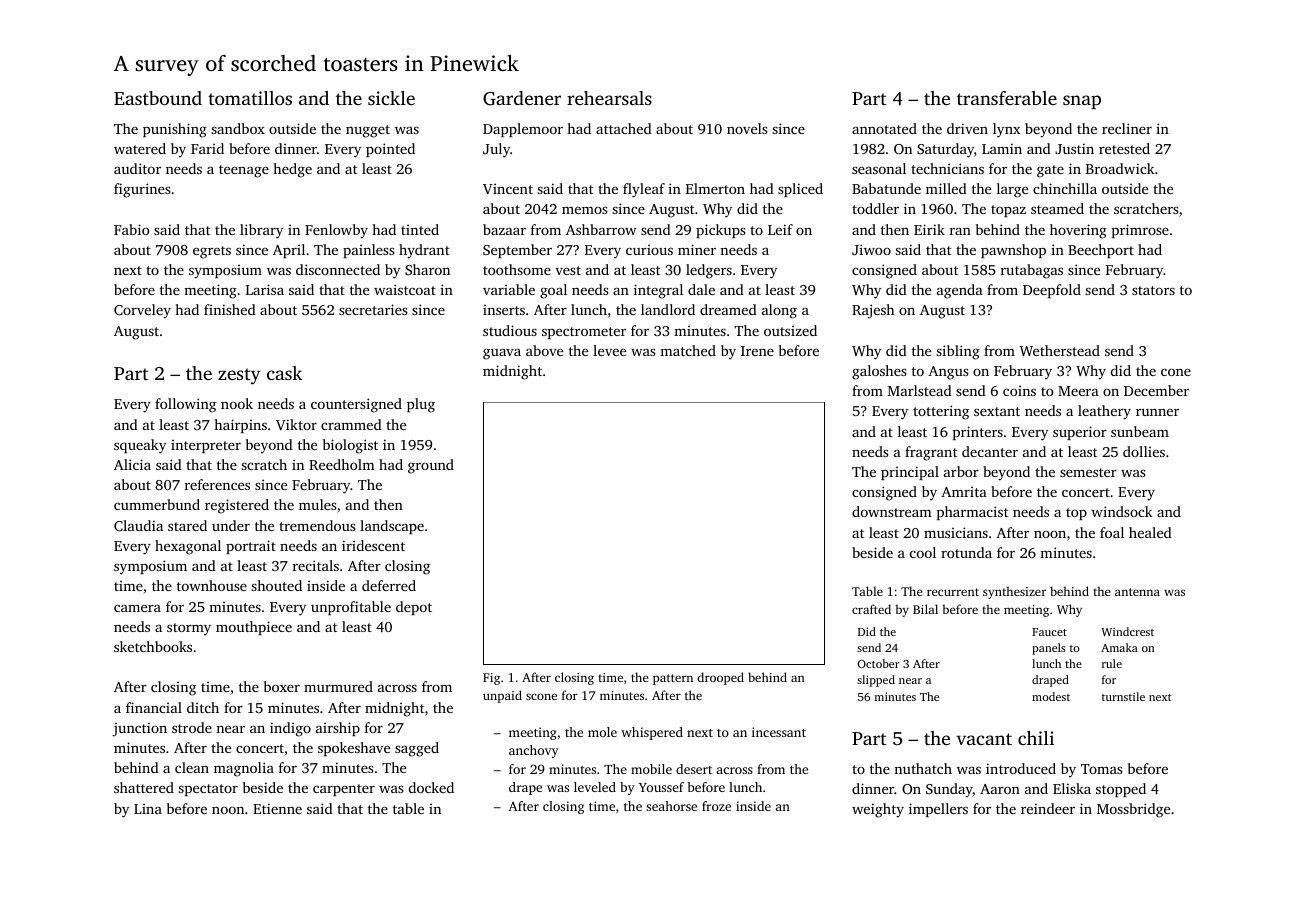 The image size is (1308, 924). What do you see at coordinates (277, 808) in the screenshot?
I see `Etienne` at bounding box center [277, 808].
